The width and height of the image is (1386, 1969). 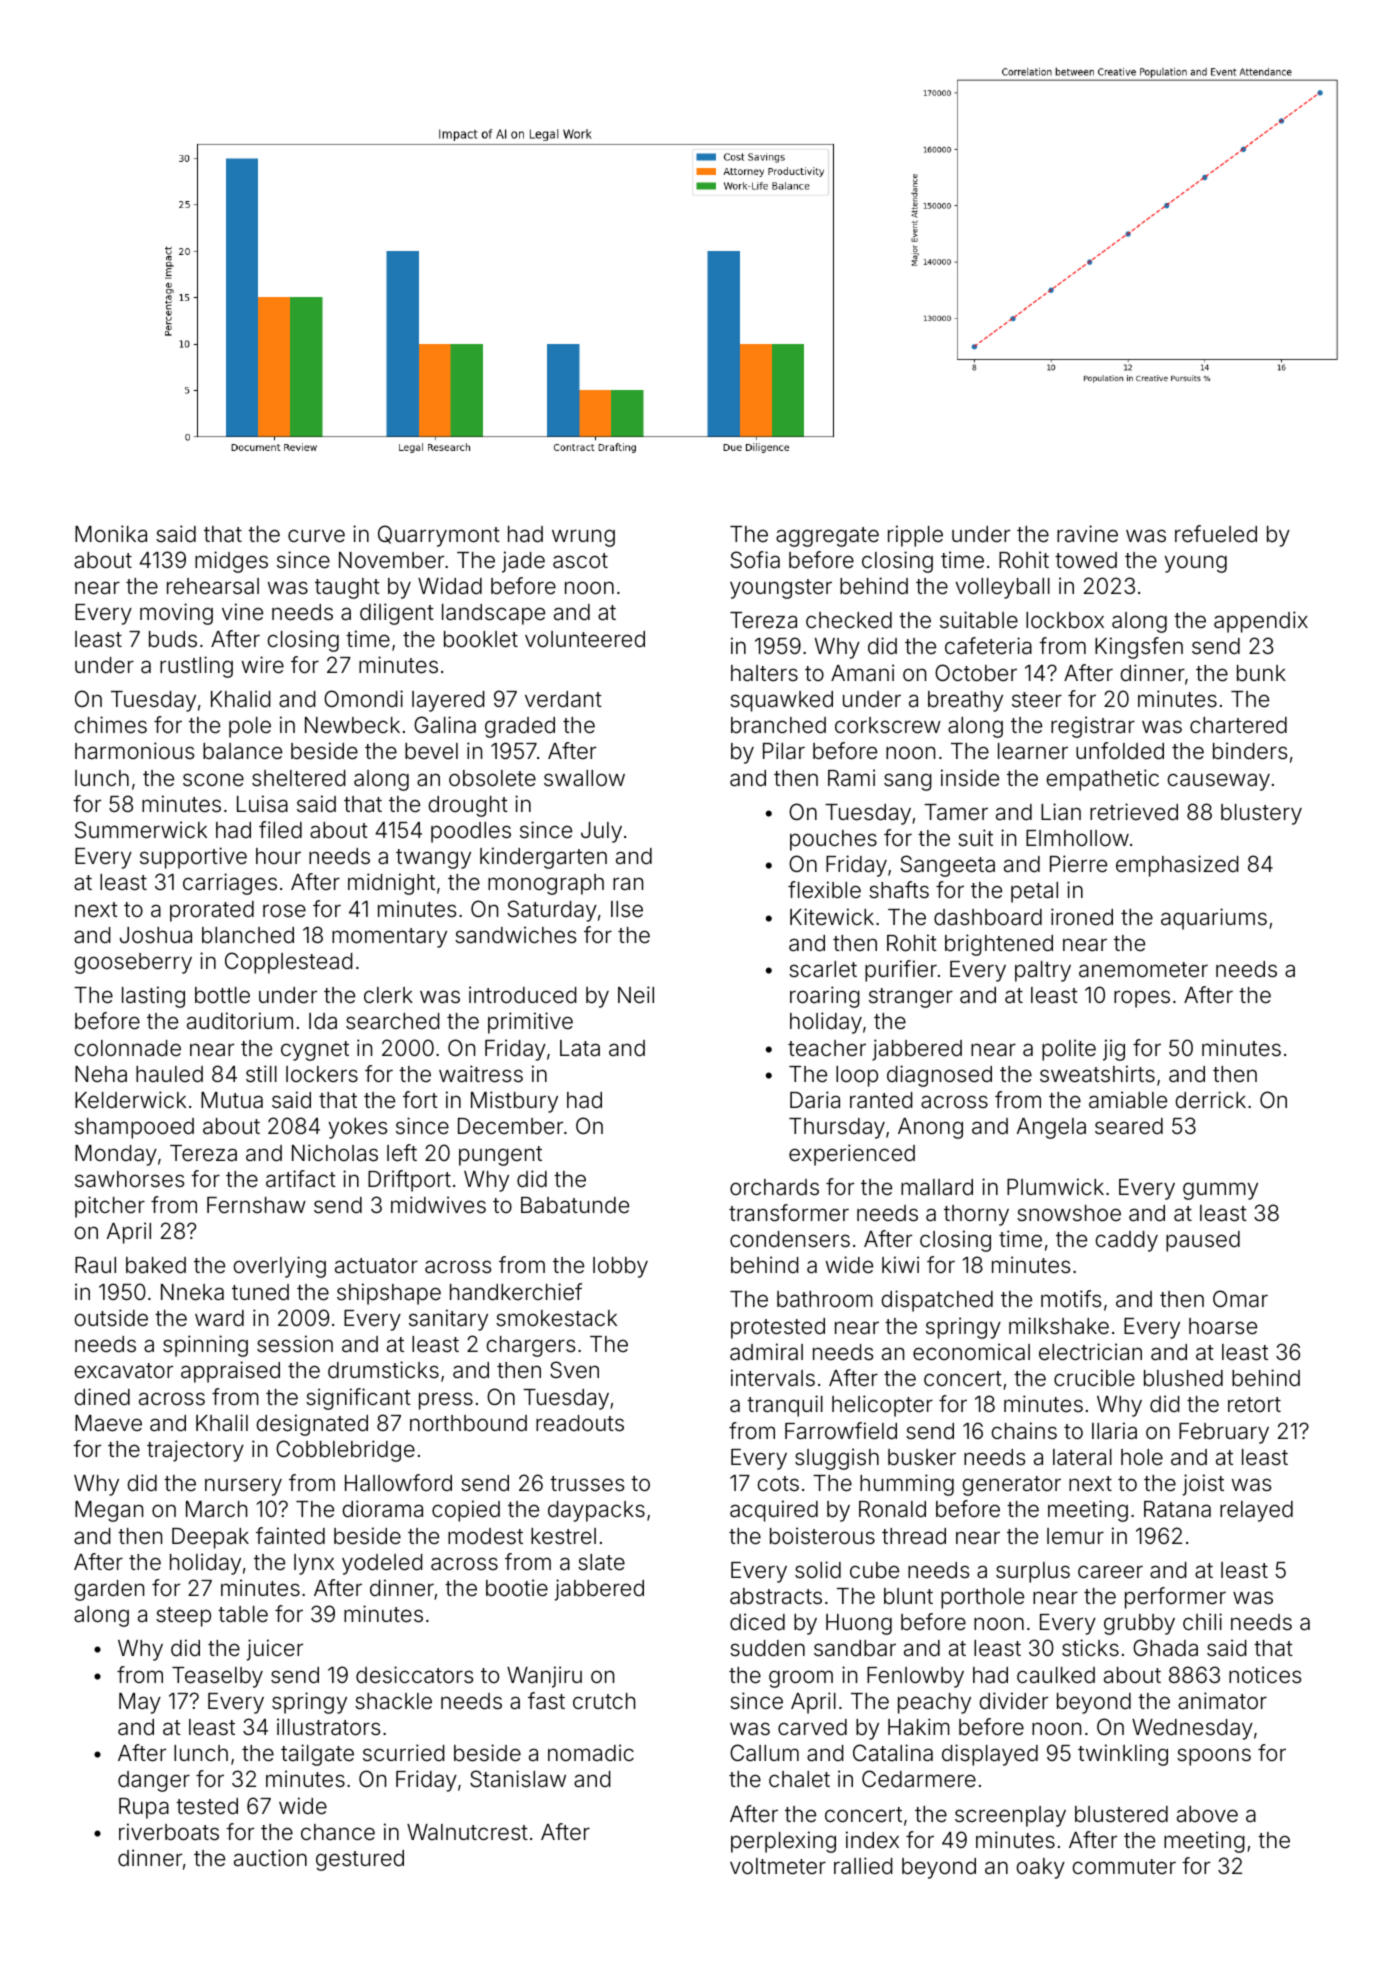 I want to click on blushed, so click(x=1183, y=1378).
